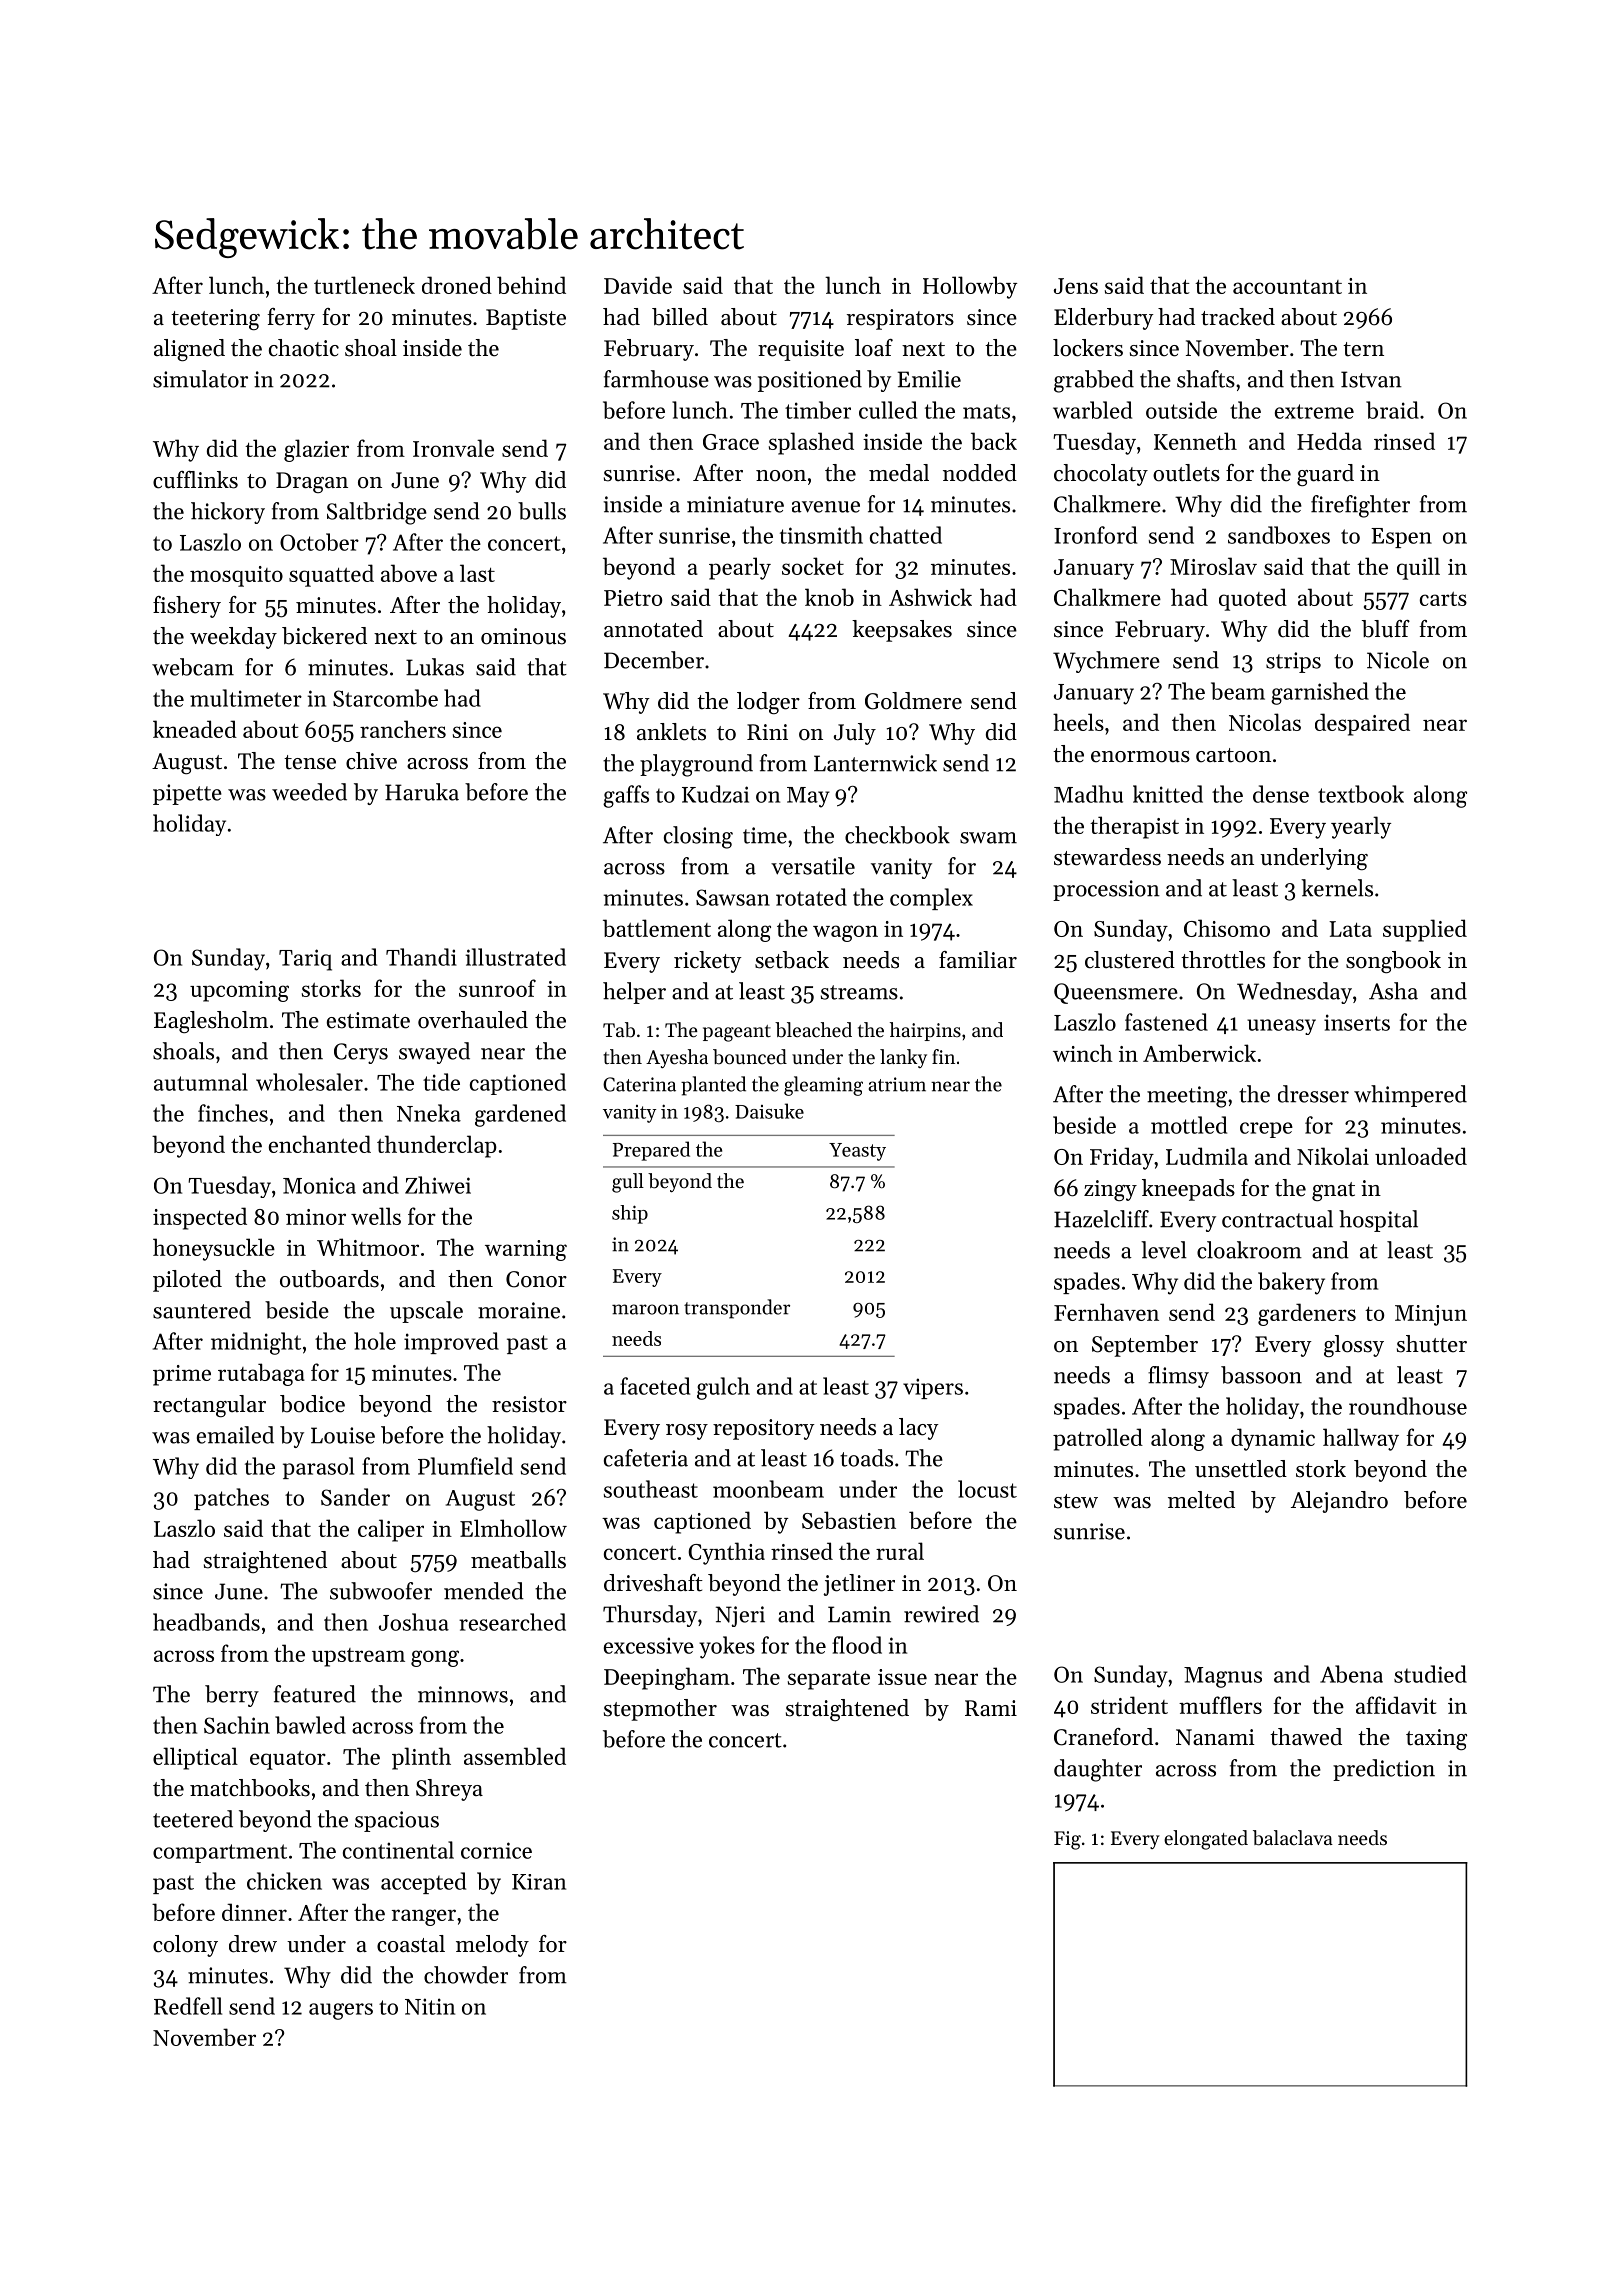  I want to click on roundhouse, so click(1408, 1406).
